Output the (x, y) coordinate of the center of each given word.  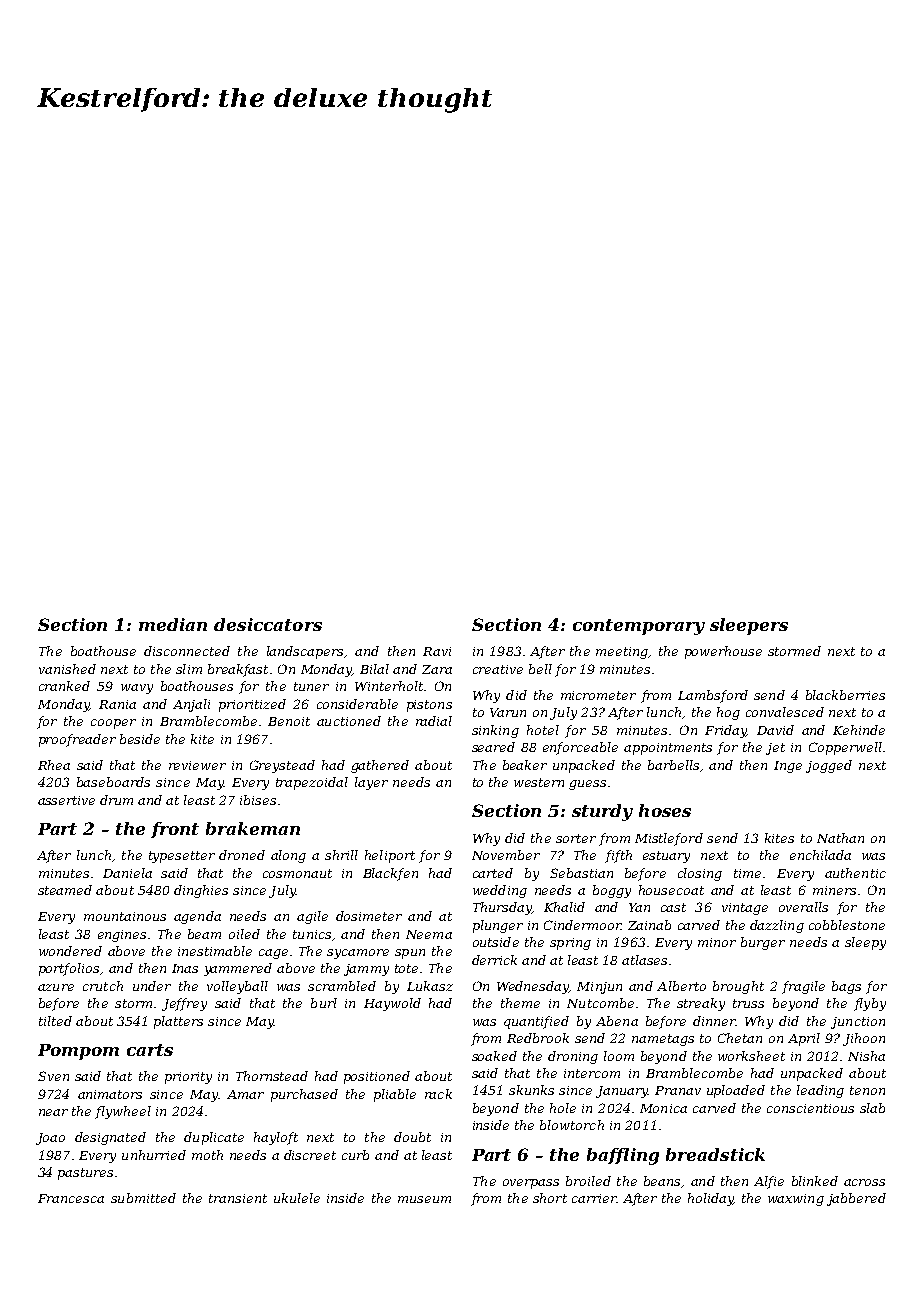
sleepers (749, 626)
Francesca (71, 1198)
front (175, 830)
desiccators (268, 624)
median (173, 624)
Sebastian (581, 873)
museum (424, 1199)
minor (717, 942)
